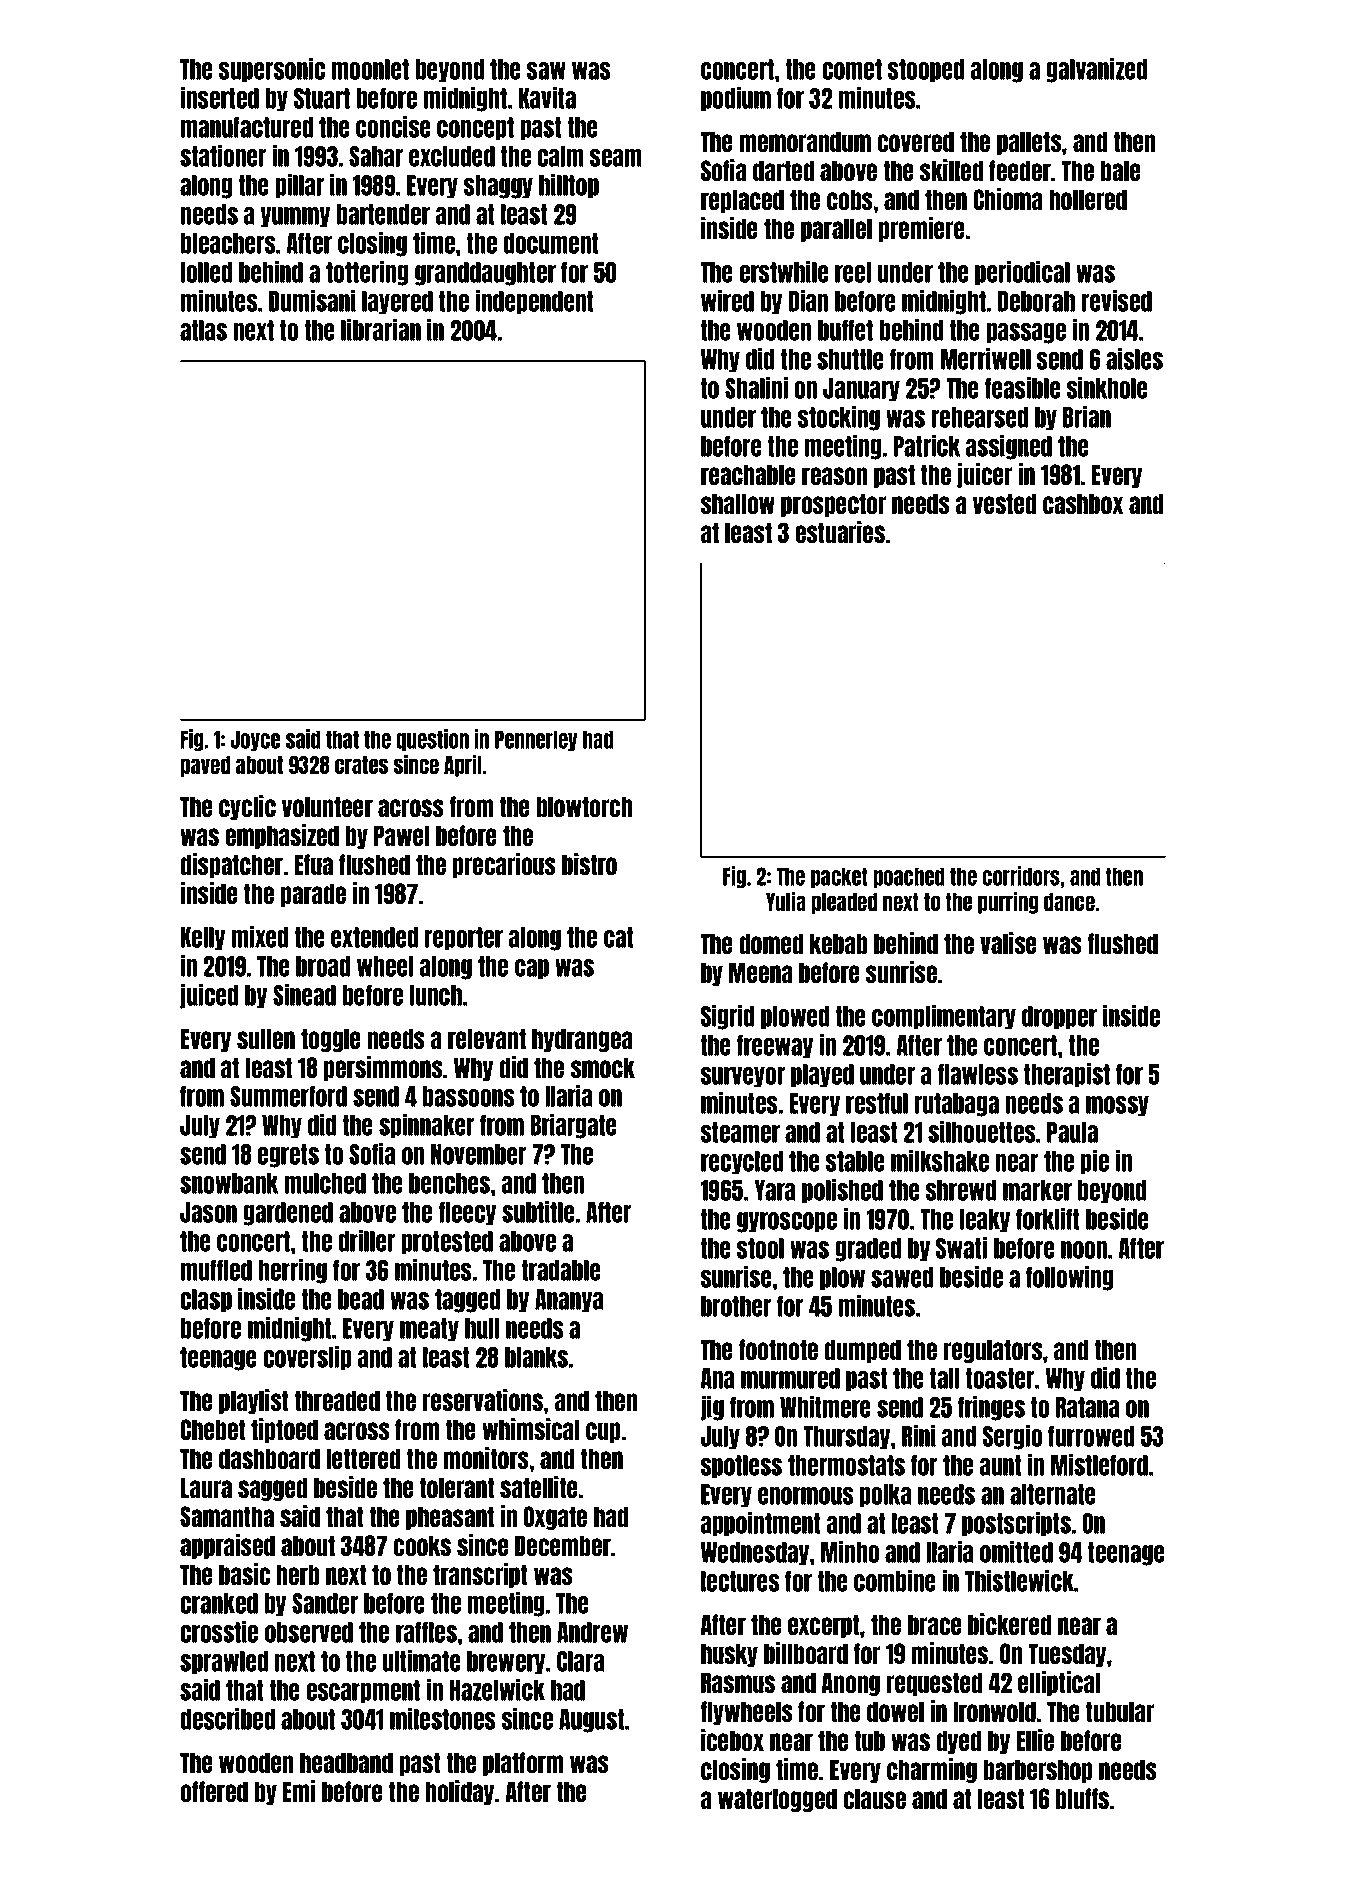 The image size is (1346, 1904). I want to click on December, so click(563, 1545).
